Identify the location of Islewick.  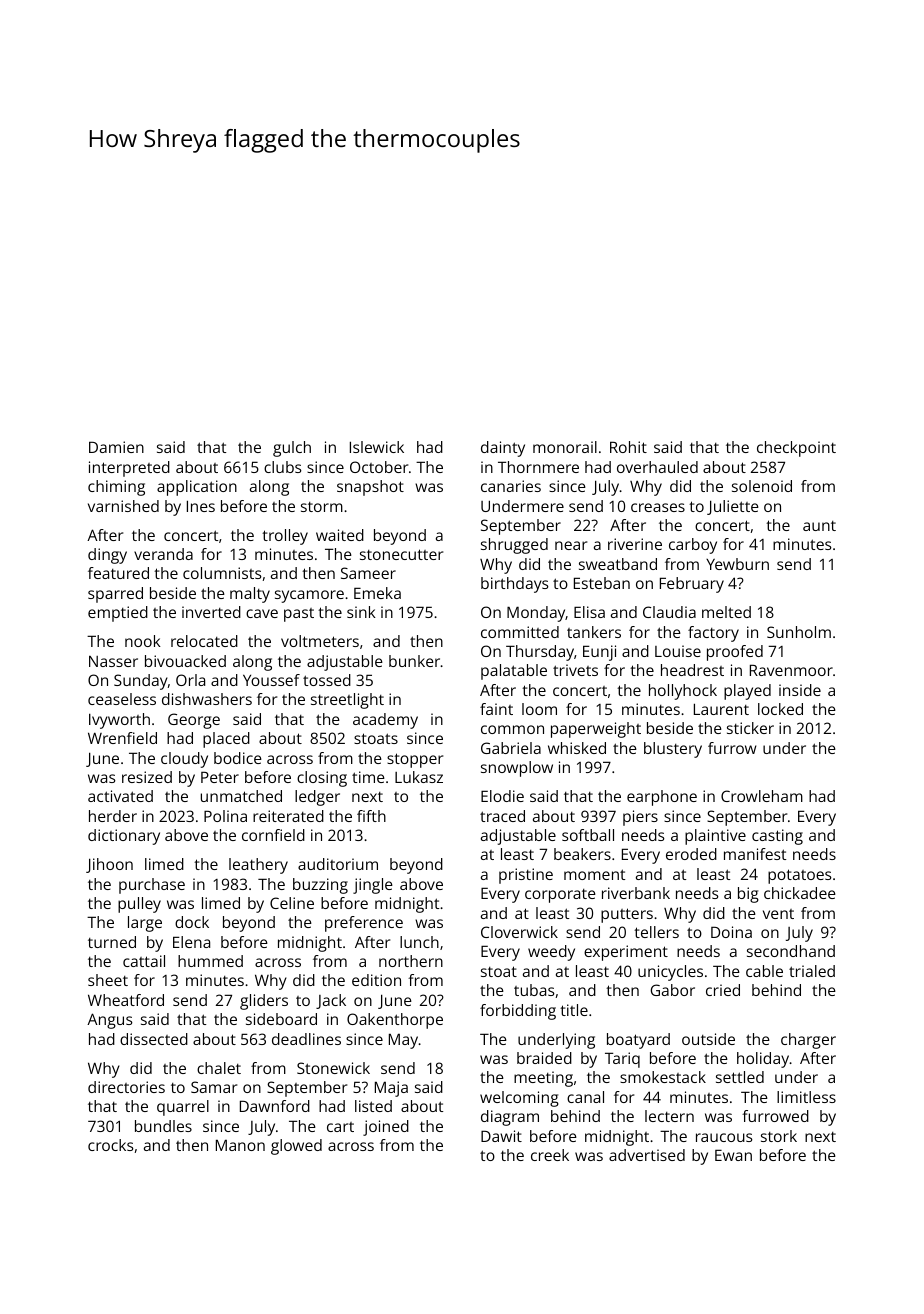
(377, 447).
